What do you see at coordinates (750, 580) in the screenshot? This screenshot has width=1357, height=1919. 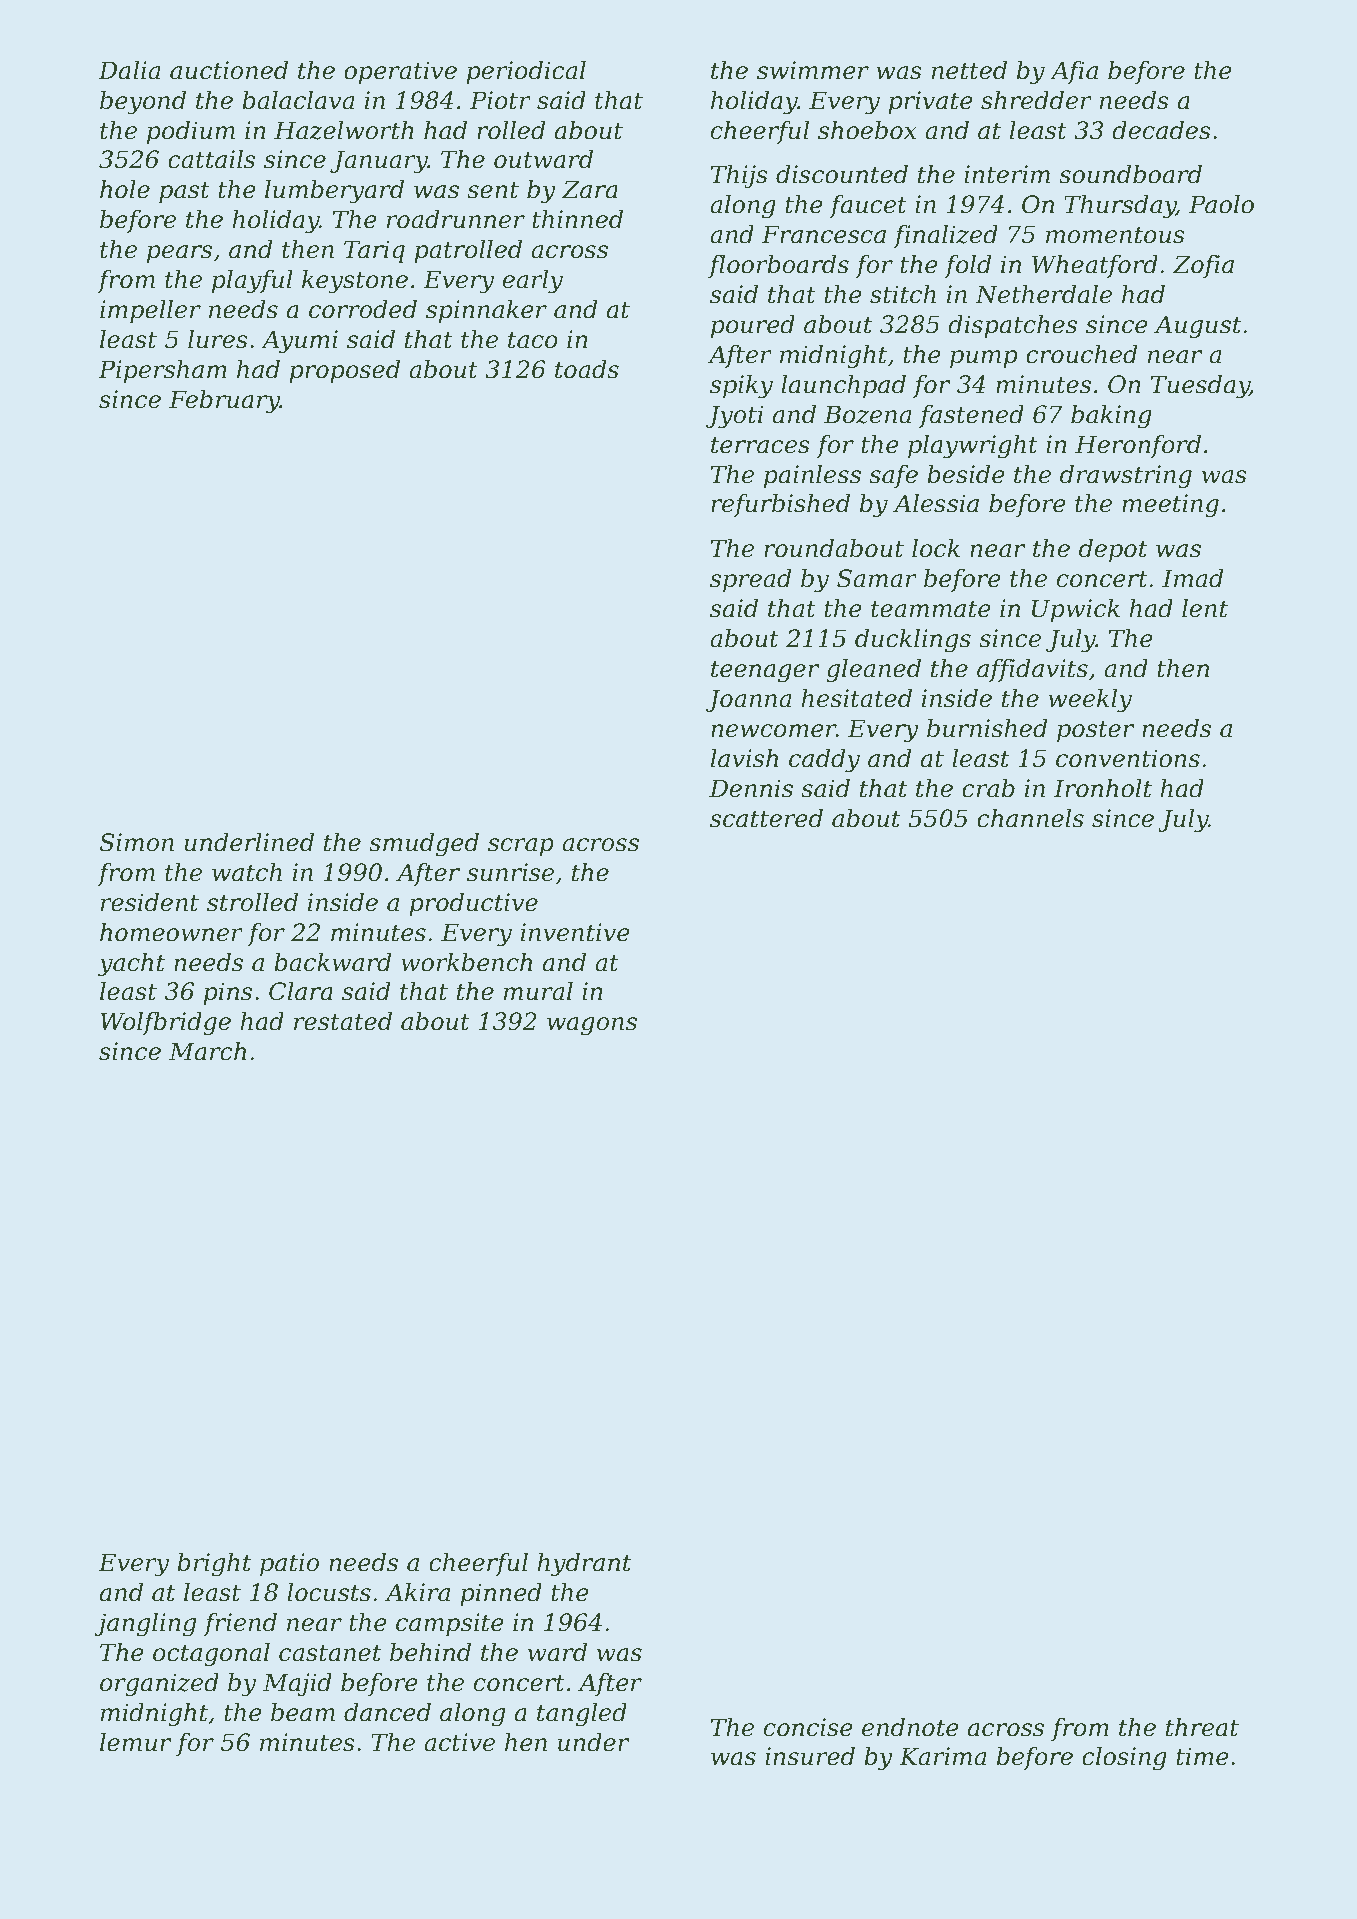 I see `spread` at bounding box center [750, 580].
